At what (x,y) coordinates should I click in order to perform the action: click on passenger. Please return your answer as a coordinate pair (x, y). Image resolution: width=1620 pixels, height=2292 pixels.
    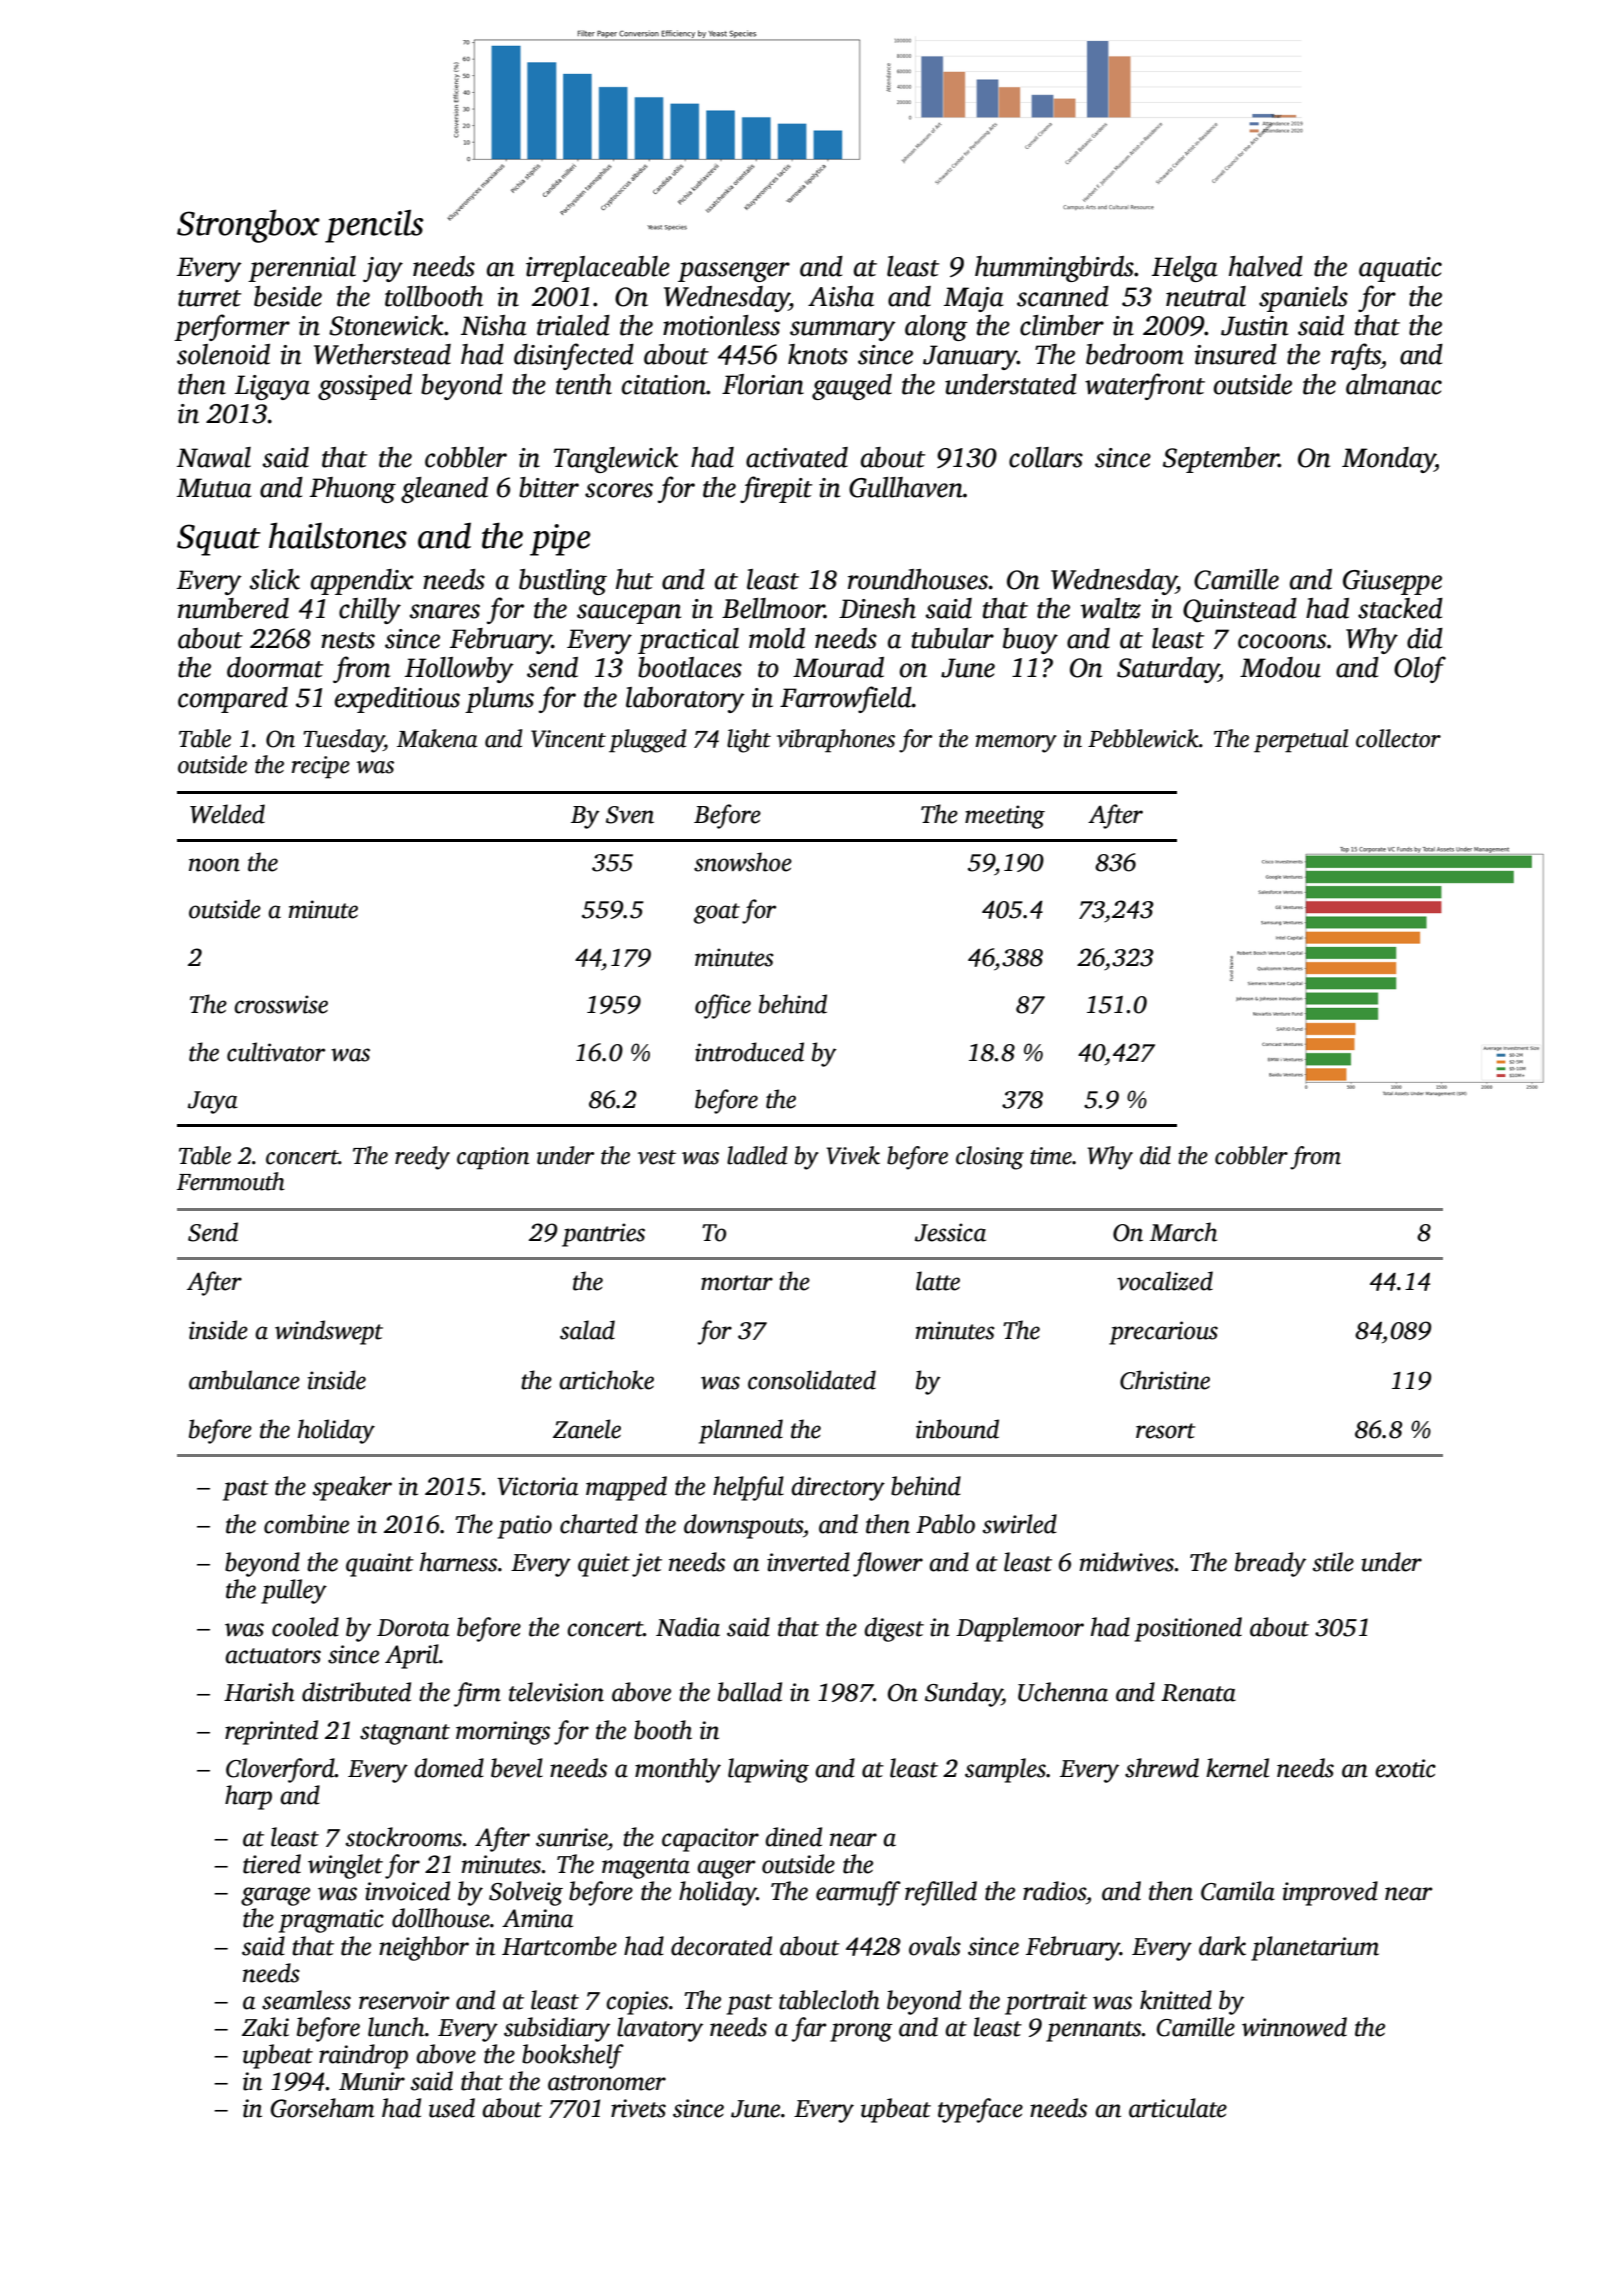
    Looking at the image, I should click on (734, 272).
